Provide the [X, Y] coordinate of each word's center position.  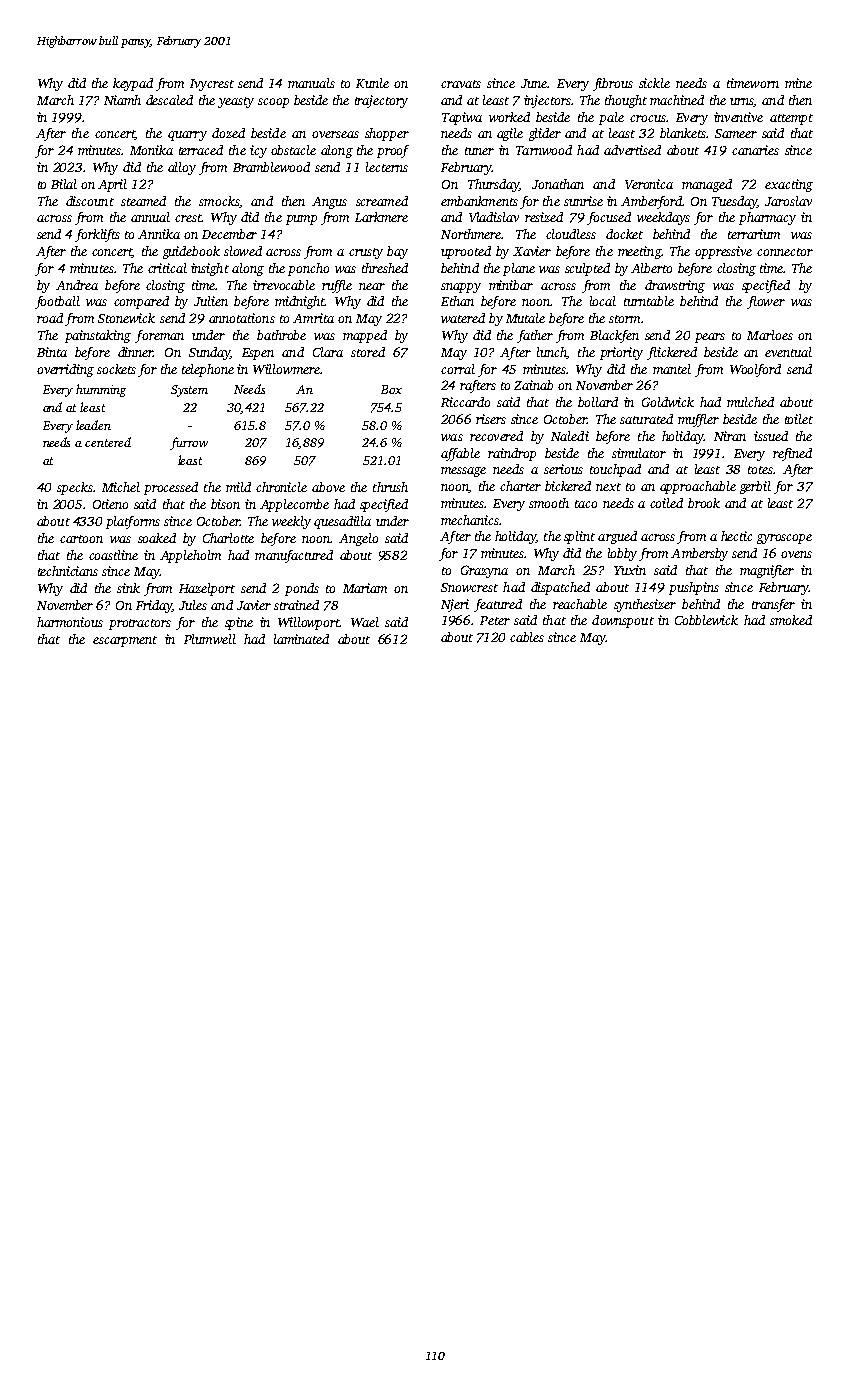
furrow [189, 443]
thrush [390, 487]
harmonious [70, 622]
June [534, 83]
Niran [730, 436]
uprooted [466, 252]
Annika [159, 234]
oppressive [723, 252]
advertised [632, 150]
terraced [201, 150]
